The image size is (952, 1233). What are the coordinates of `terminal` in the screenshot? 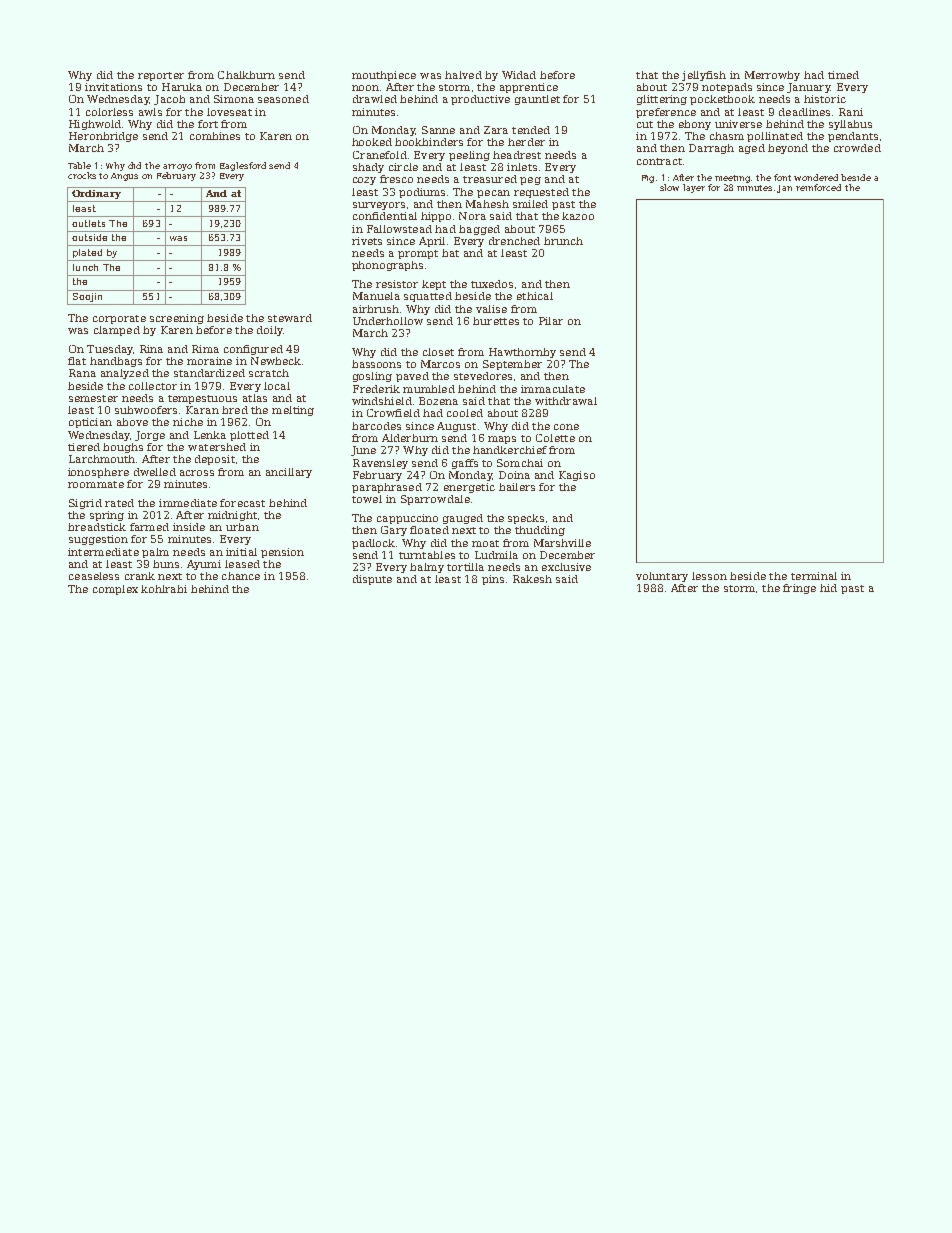 It's located at (814, 576).
